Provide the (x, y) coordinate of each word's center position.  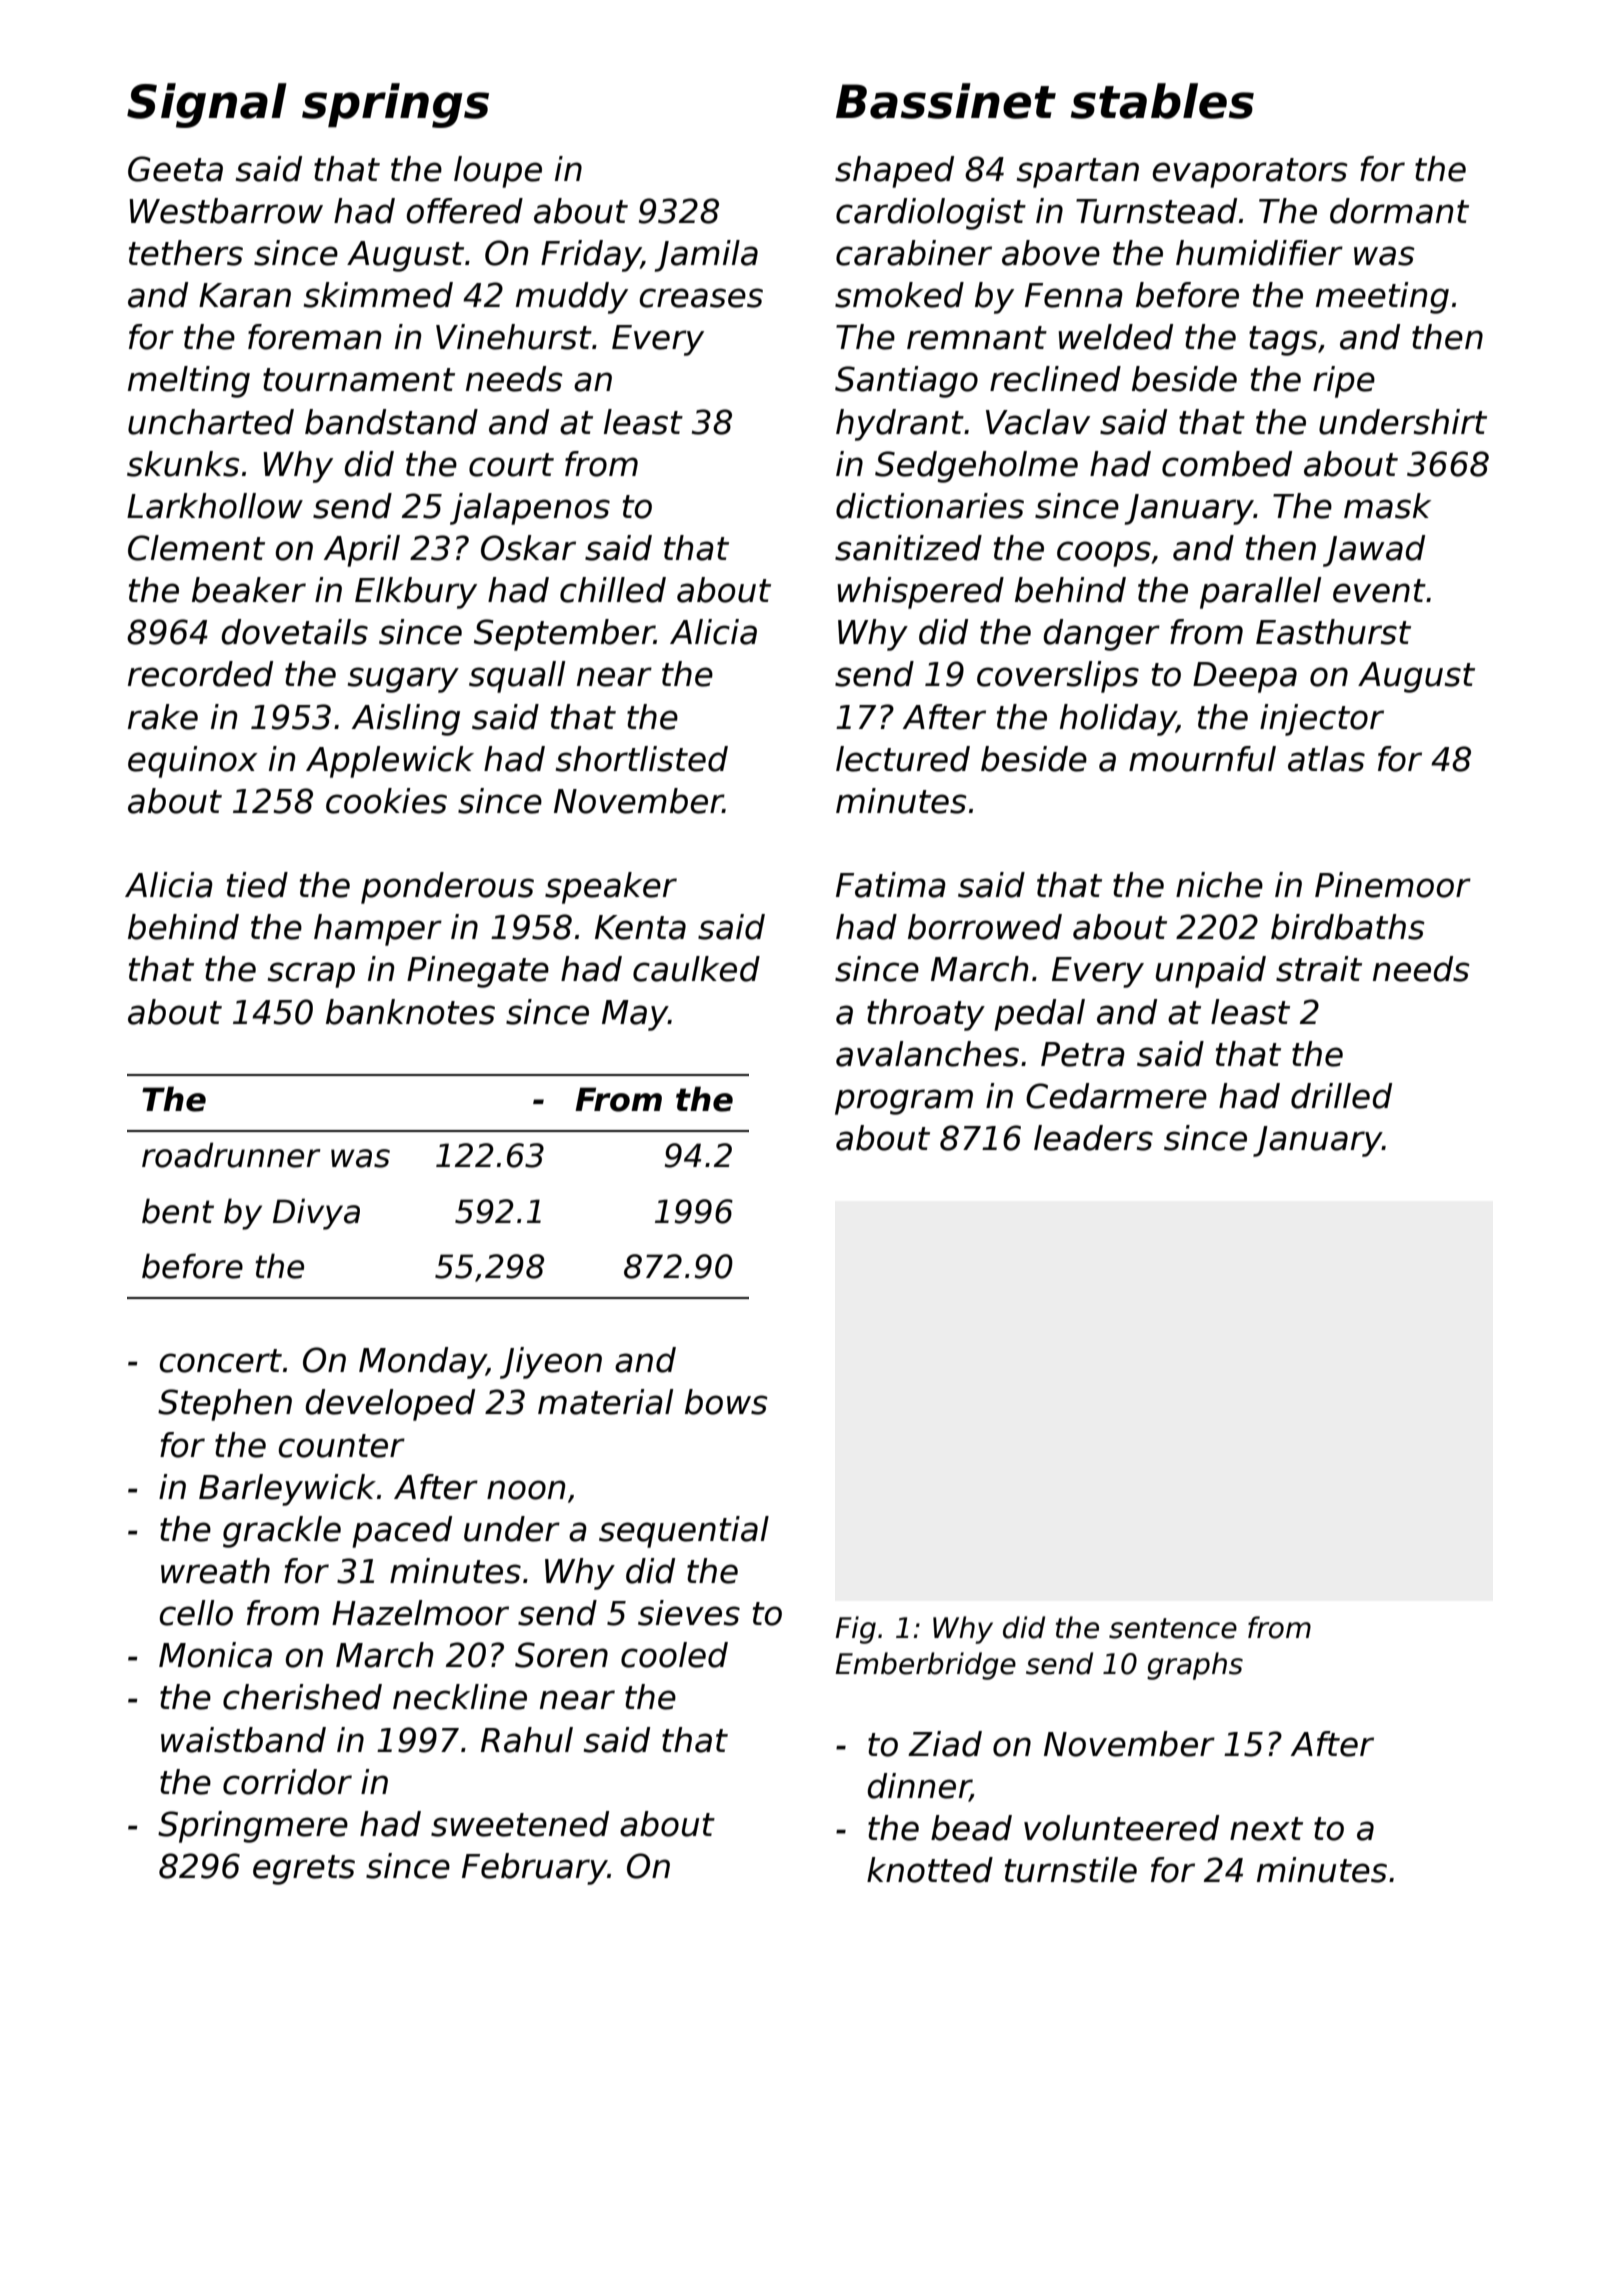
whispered (921, 593)
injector (1322, 720)
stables (1162, 101)
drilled (1341, 1096)
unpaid (1211, 972)
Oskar (528, 548)
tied (257, 885)
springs (395, 105)
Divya (316, 1214)
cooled (674, 1655)
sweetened (520, 1824)
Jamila (706, 256)
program (904, 1102)
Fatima (891, 885)
